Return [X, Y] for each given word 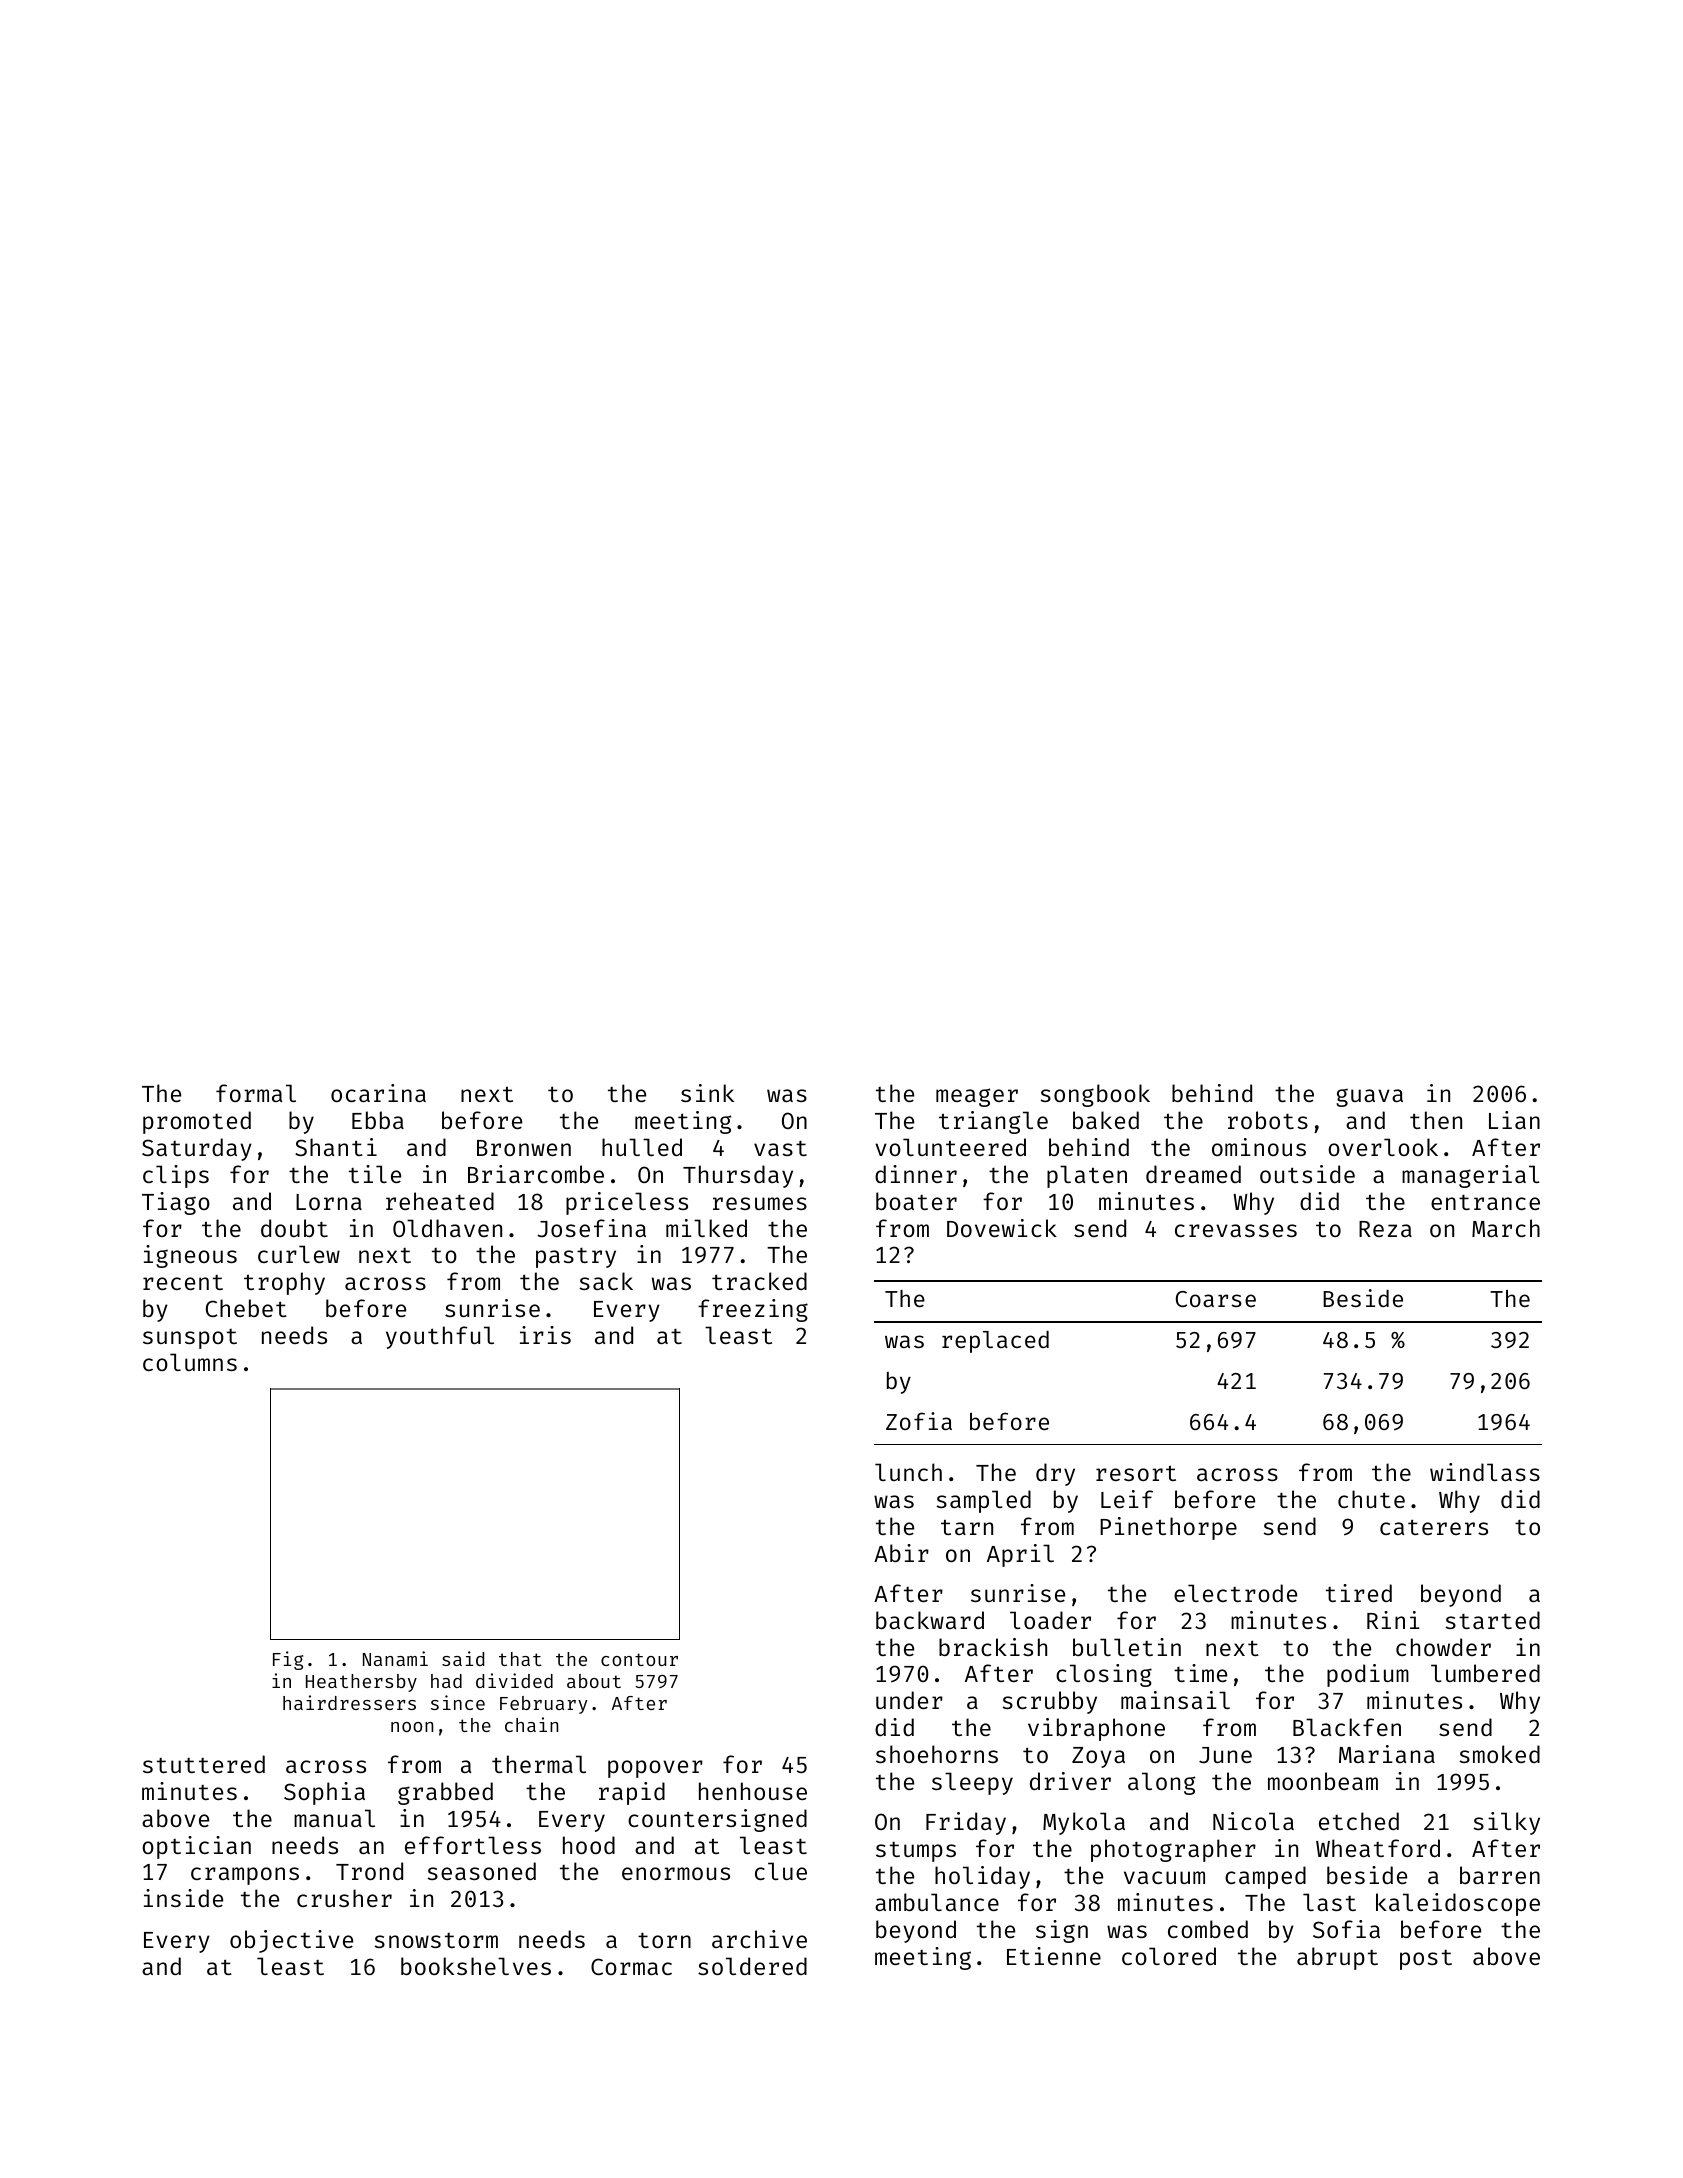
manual [334, 1818]
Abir [901, 1553]
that [520, 1659]
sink [707, 1093]
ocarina [378, 1093]
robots [1268, 1120]
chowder [1443, 1647]
